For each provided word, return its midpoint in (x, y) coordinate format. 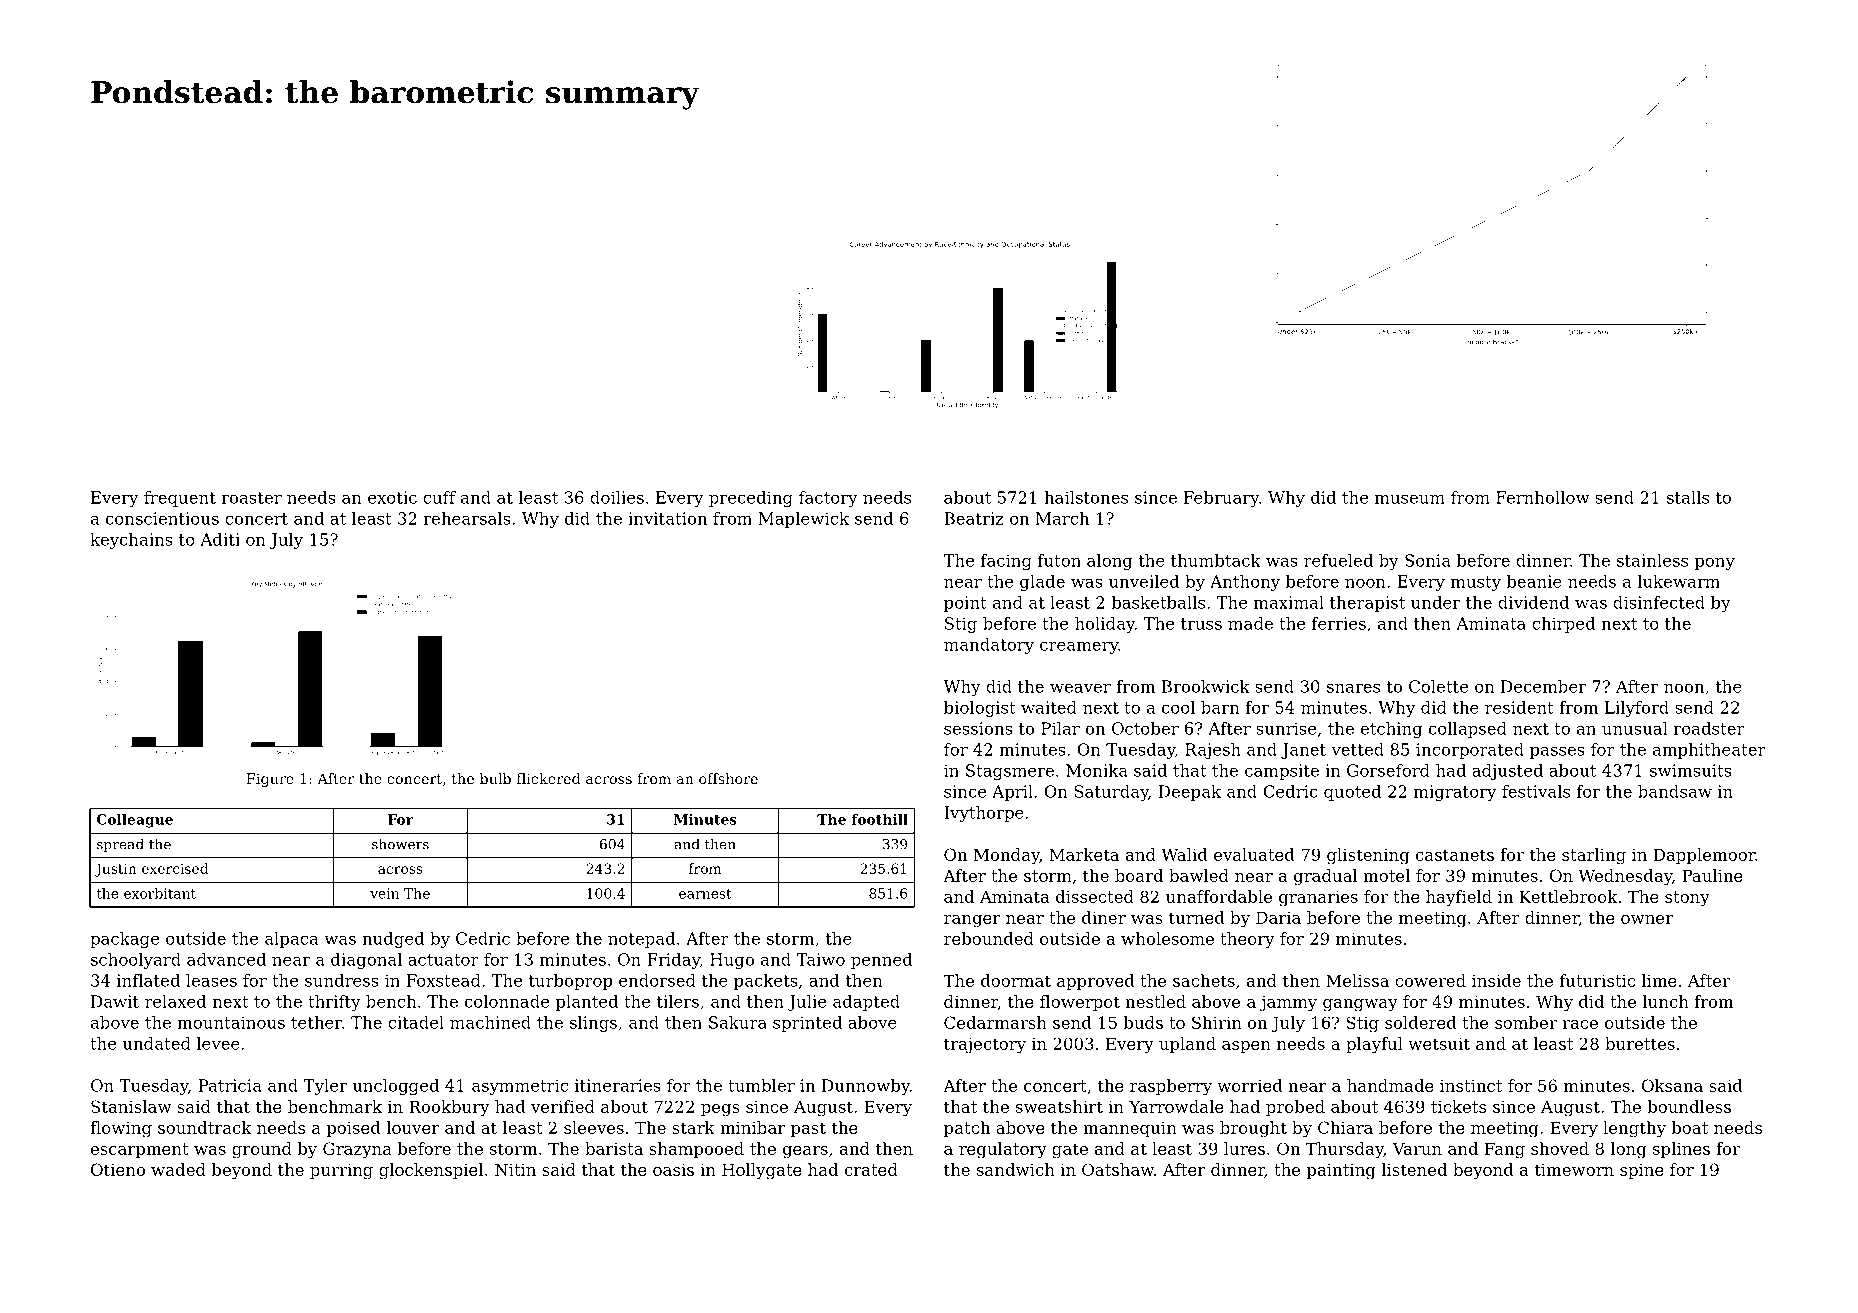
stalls (1688, 497)
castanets (1455, 855)
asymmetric (520, 1087)
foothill (880, 819)
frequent (180, 499)
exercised (175, 868)
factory (828, 499)
